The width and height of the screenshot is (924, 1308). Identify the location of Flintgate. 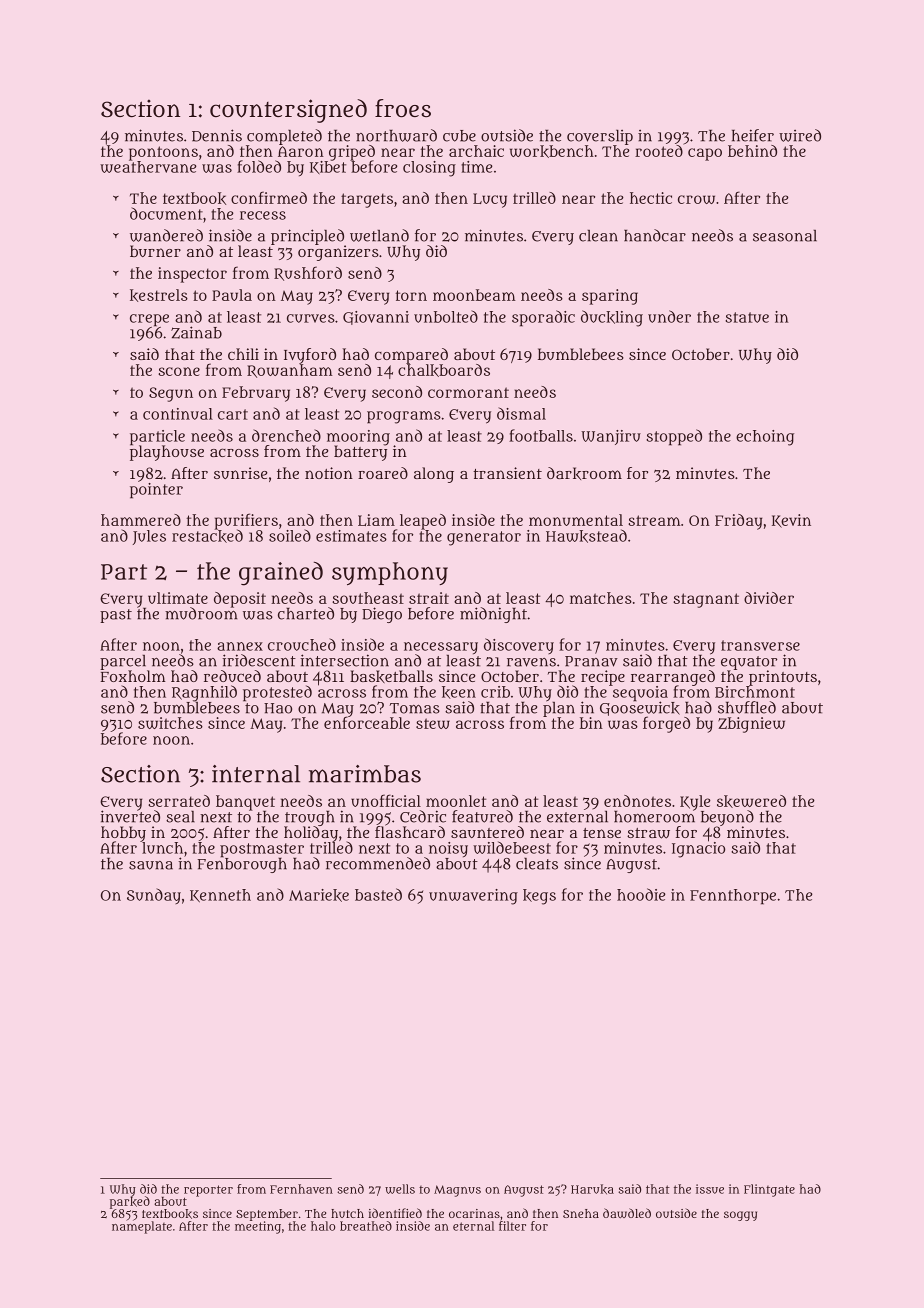
(769, 1190).
